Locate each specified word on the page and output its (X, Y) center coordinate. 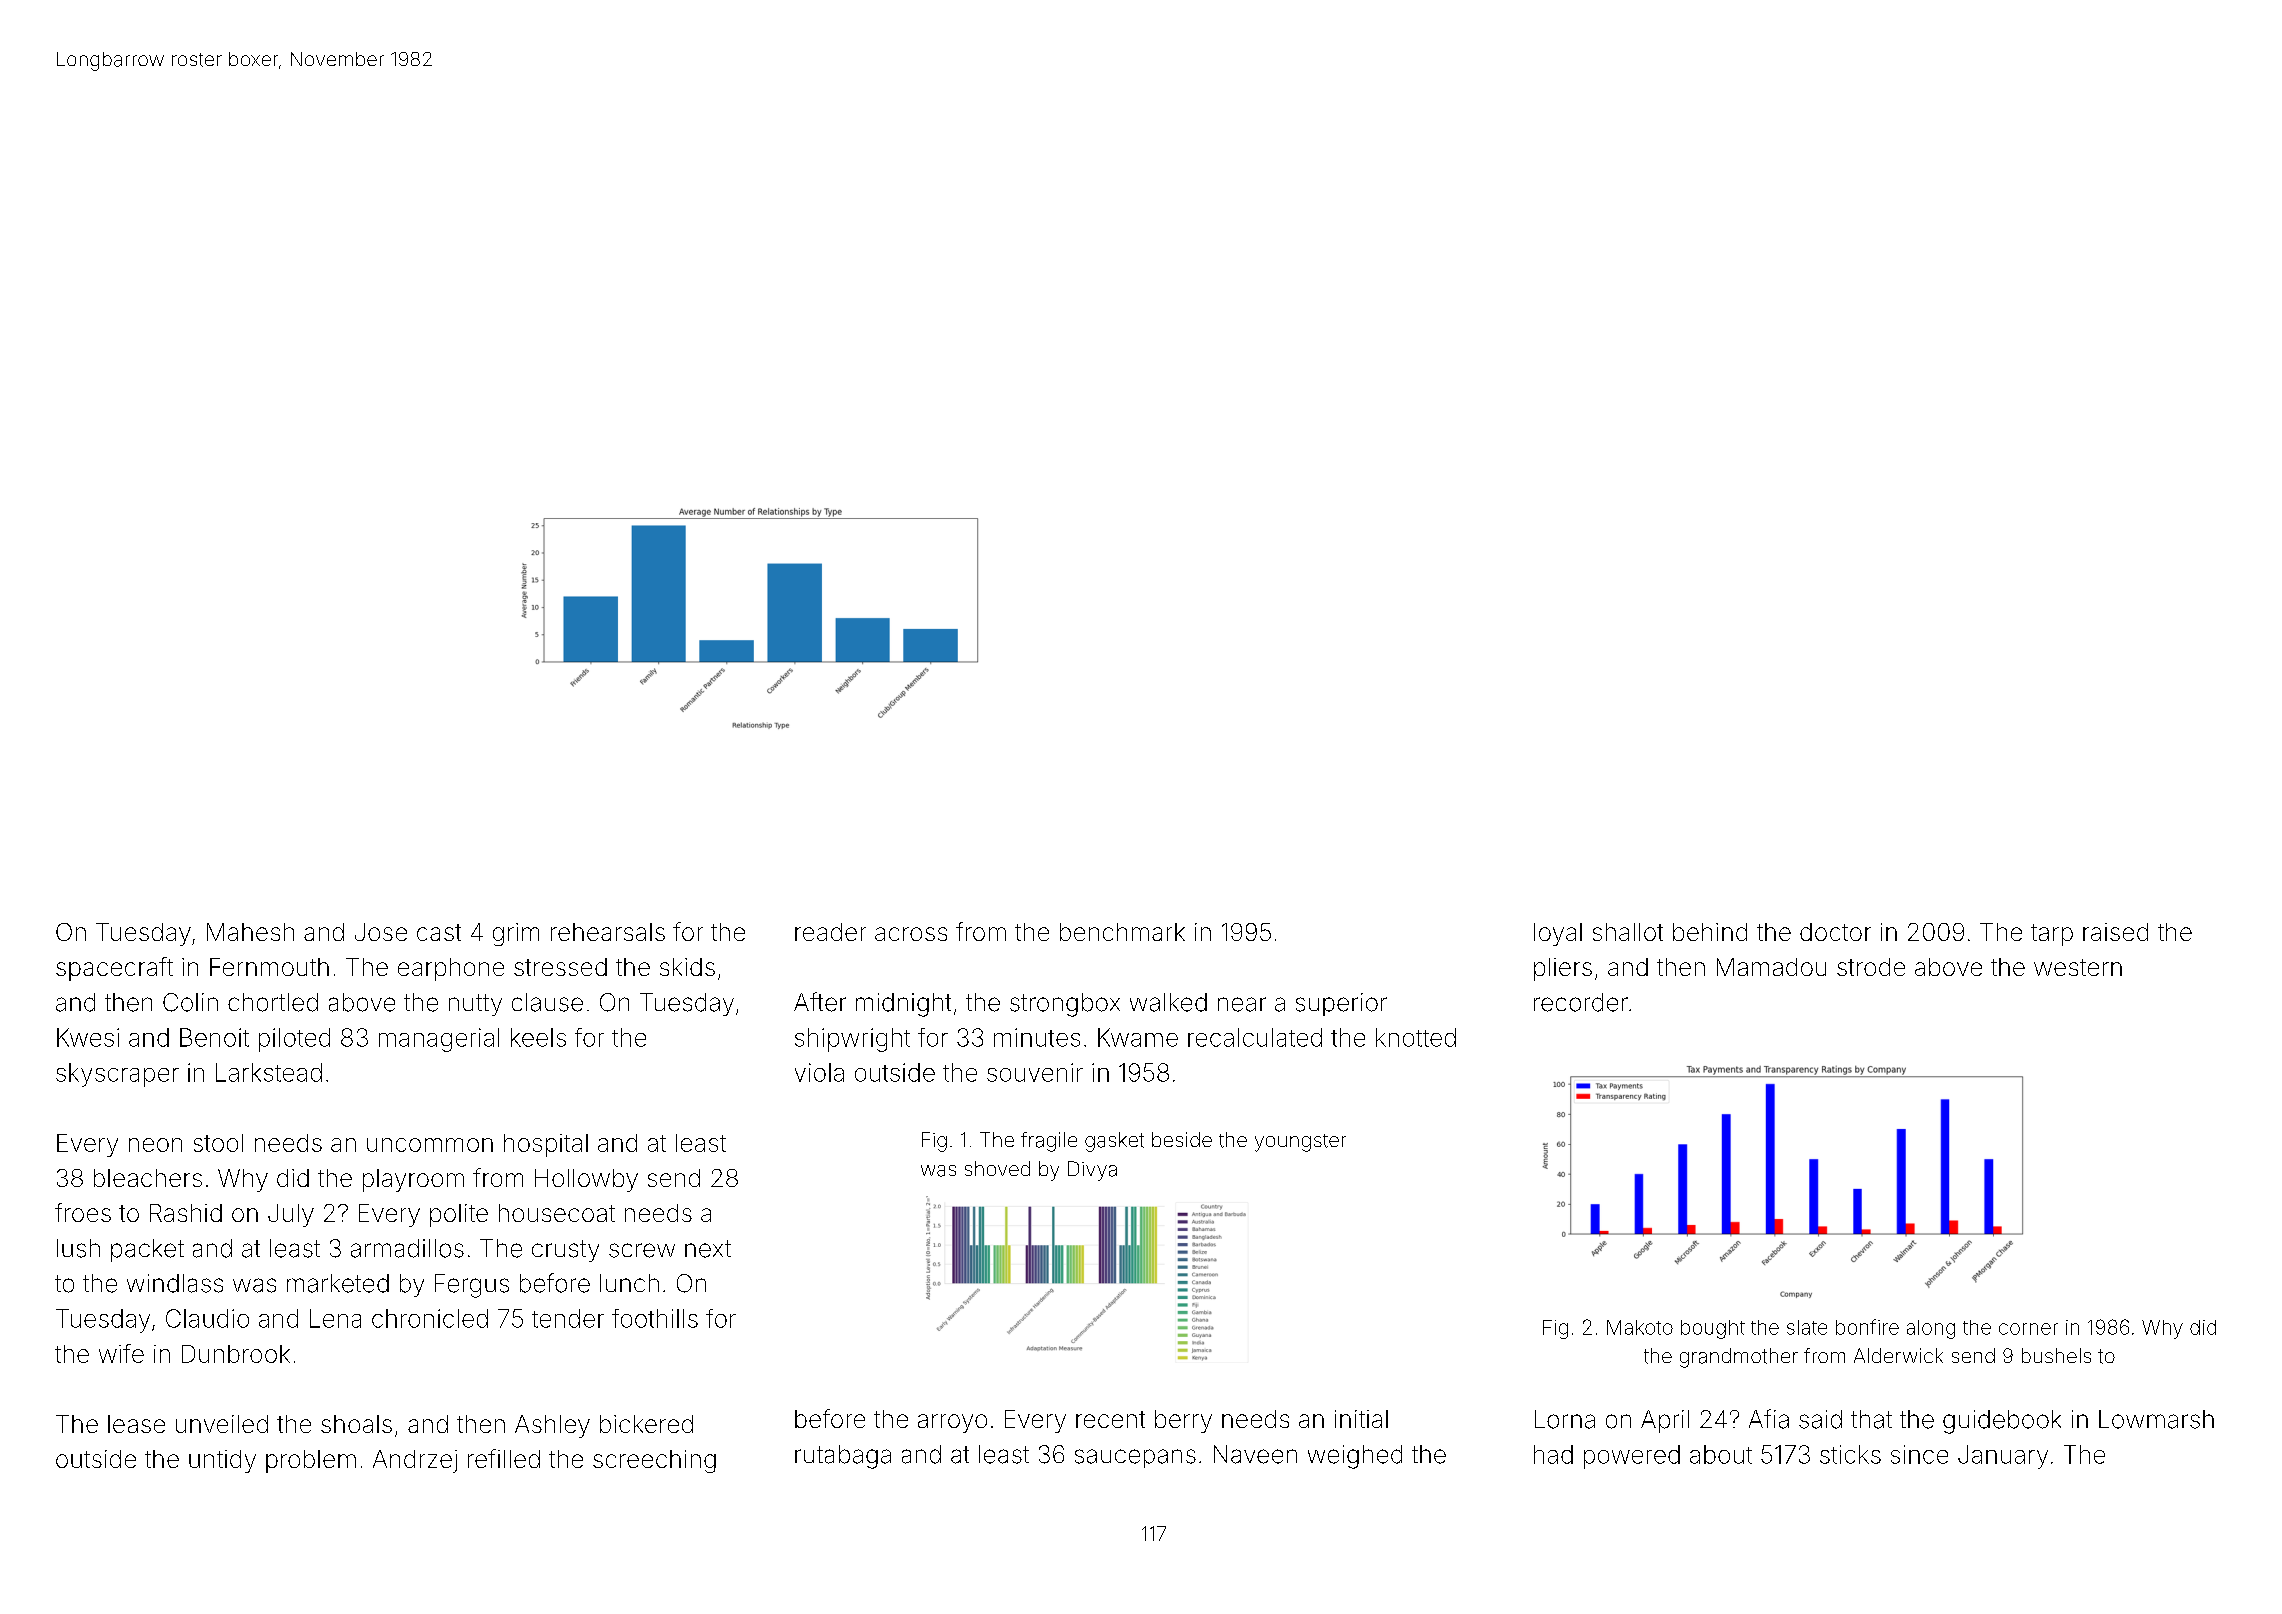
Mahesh (250, 932)
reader (830, 932)
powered (1632, 1457)
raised (2115, 932)
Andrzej (415, 1461)
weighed (1355, 1457)
